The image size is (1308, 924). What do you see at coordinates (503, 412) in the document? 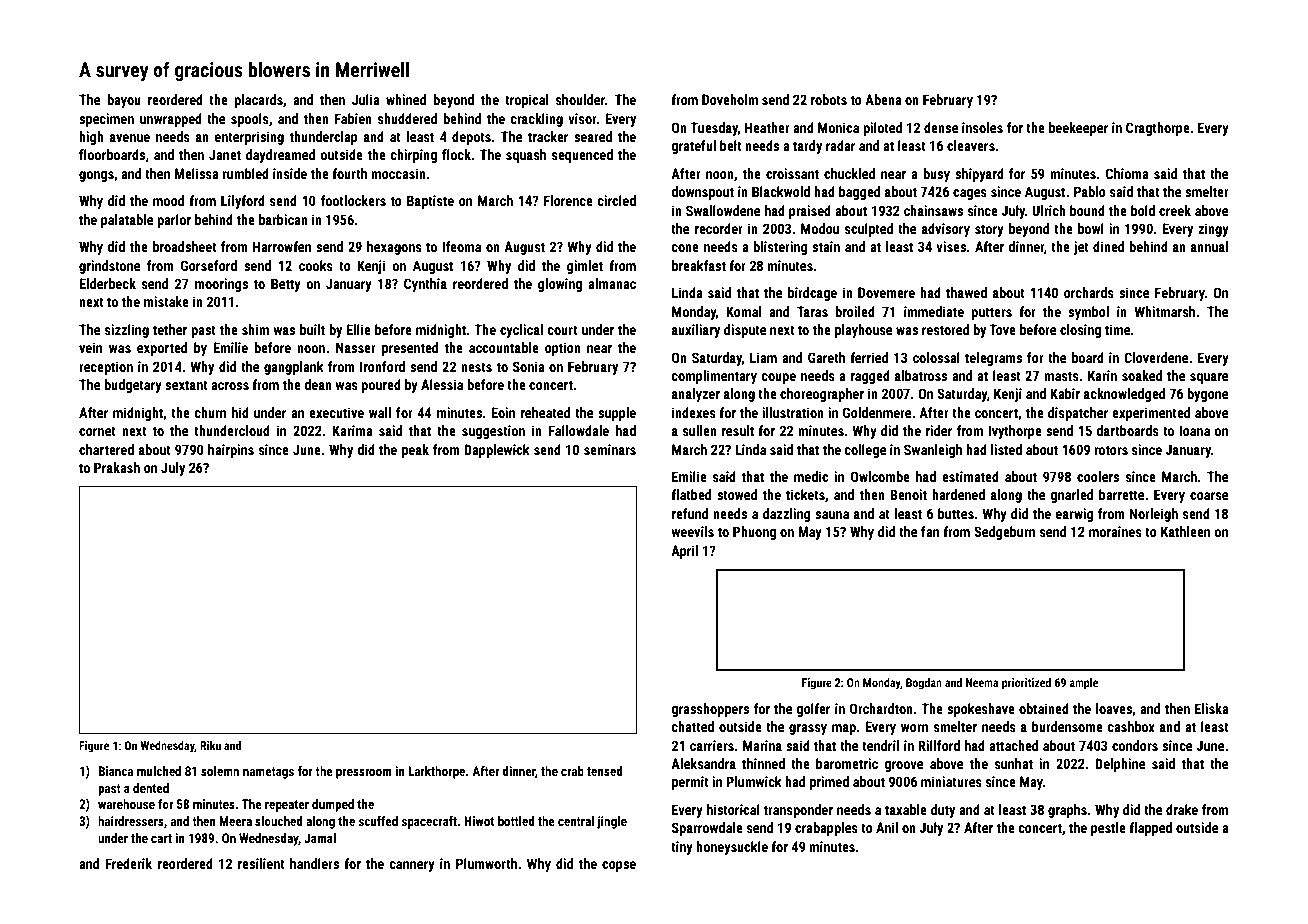
I see `Eoin` at bounding box center [503, 412].
